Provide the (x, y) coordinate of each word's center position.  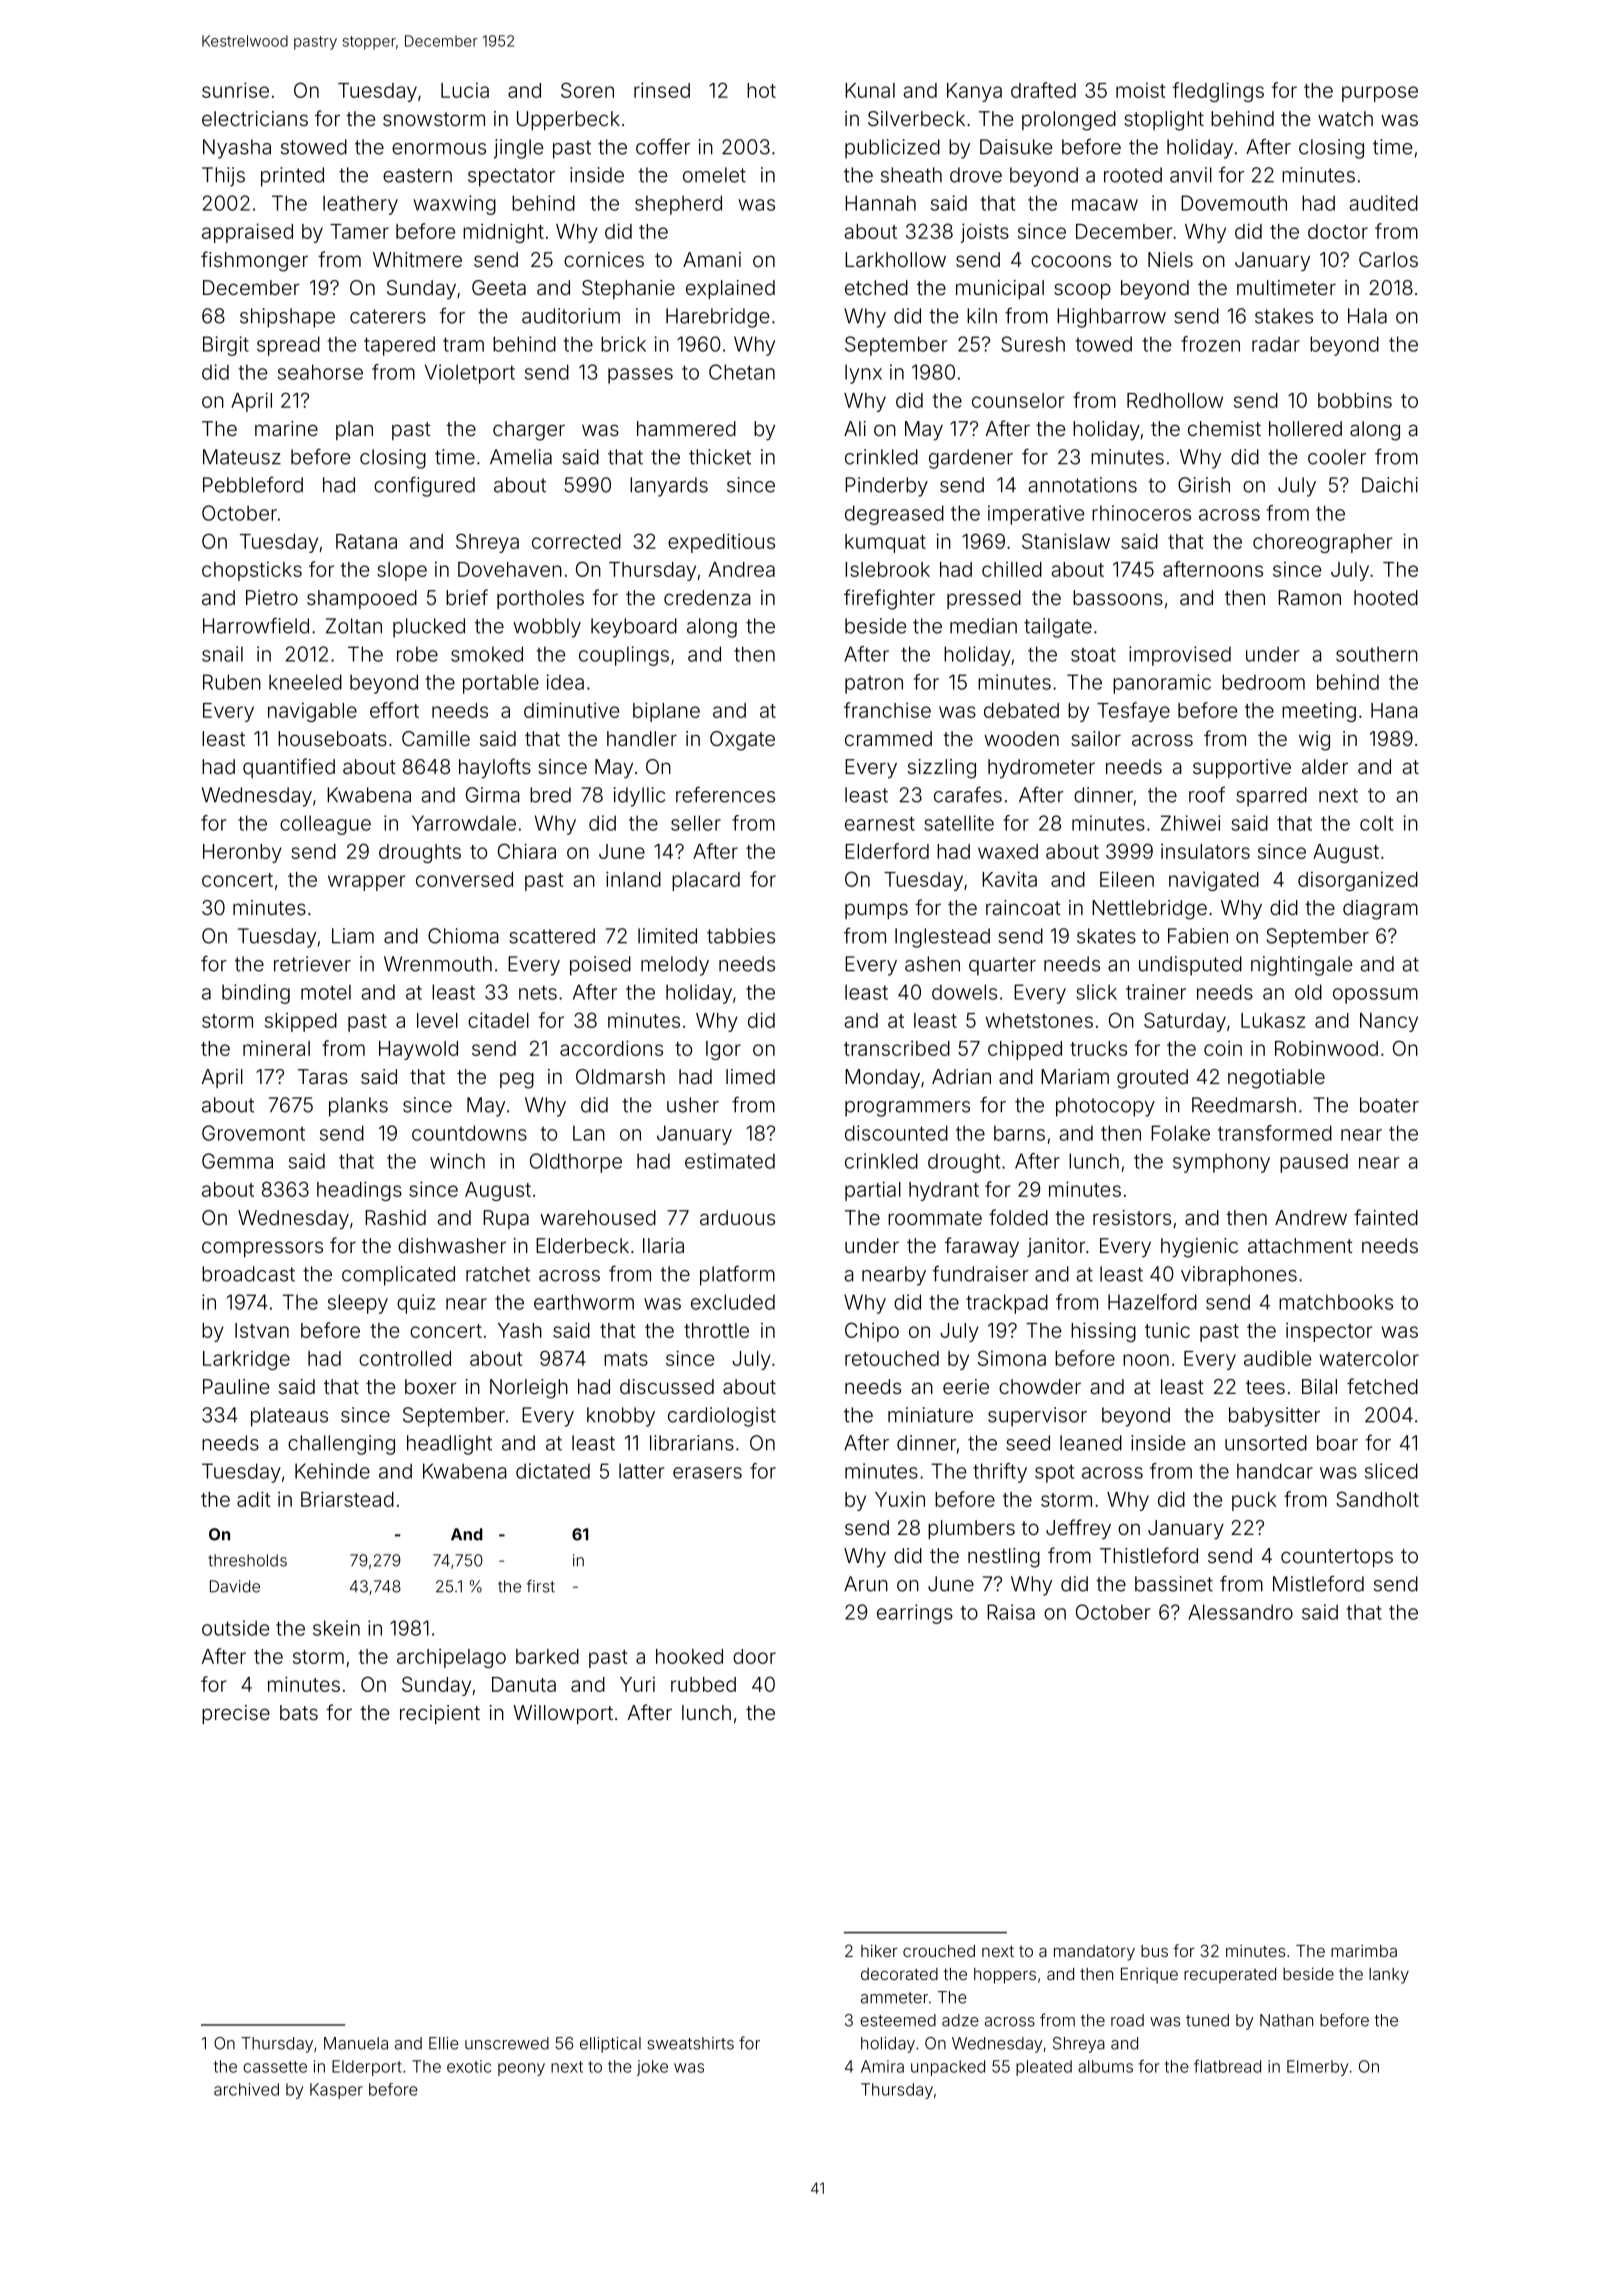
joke (652, 2068)
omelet (714, 175)
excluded (733, 1302)
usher (693, 1105)
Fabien (1198, 936)
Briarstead (347, 1499)
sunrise (235, 90)
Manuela (356, 2043)
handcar (1275, 1471)
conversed (464, 879)
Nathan (1286, 2020)
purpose (1380, 94)
